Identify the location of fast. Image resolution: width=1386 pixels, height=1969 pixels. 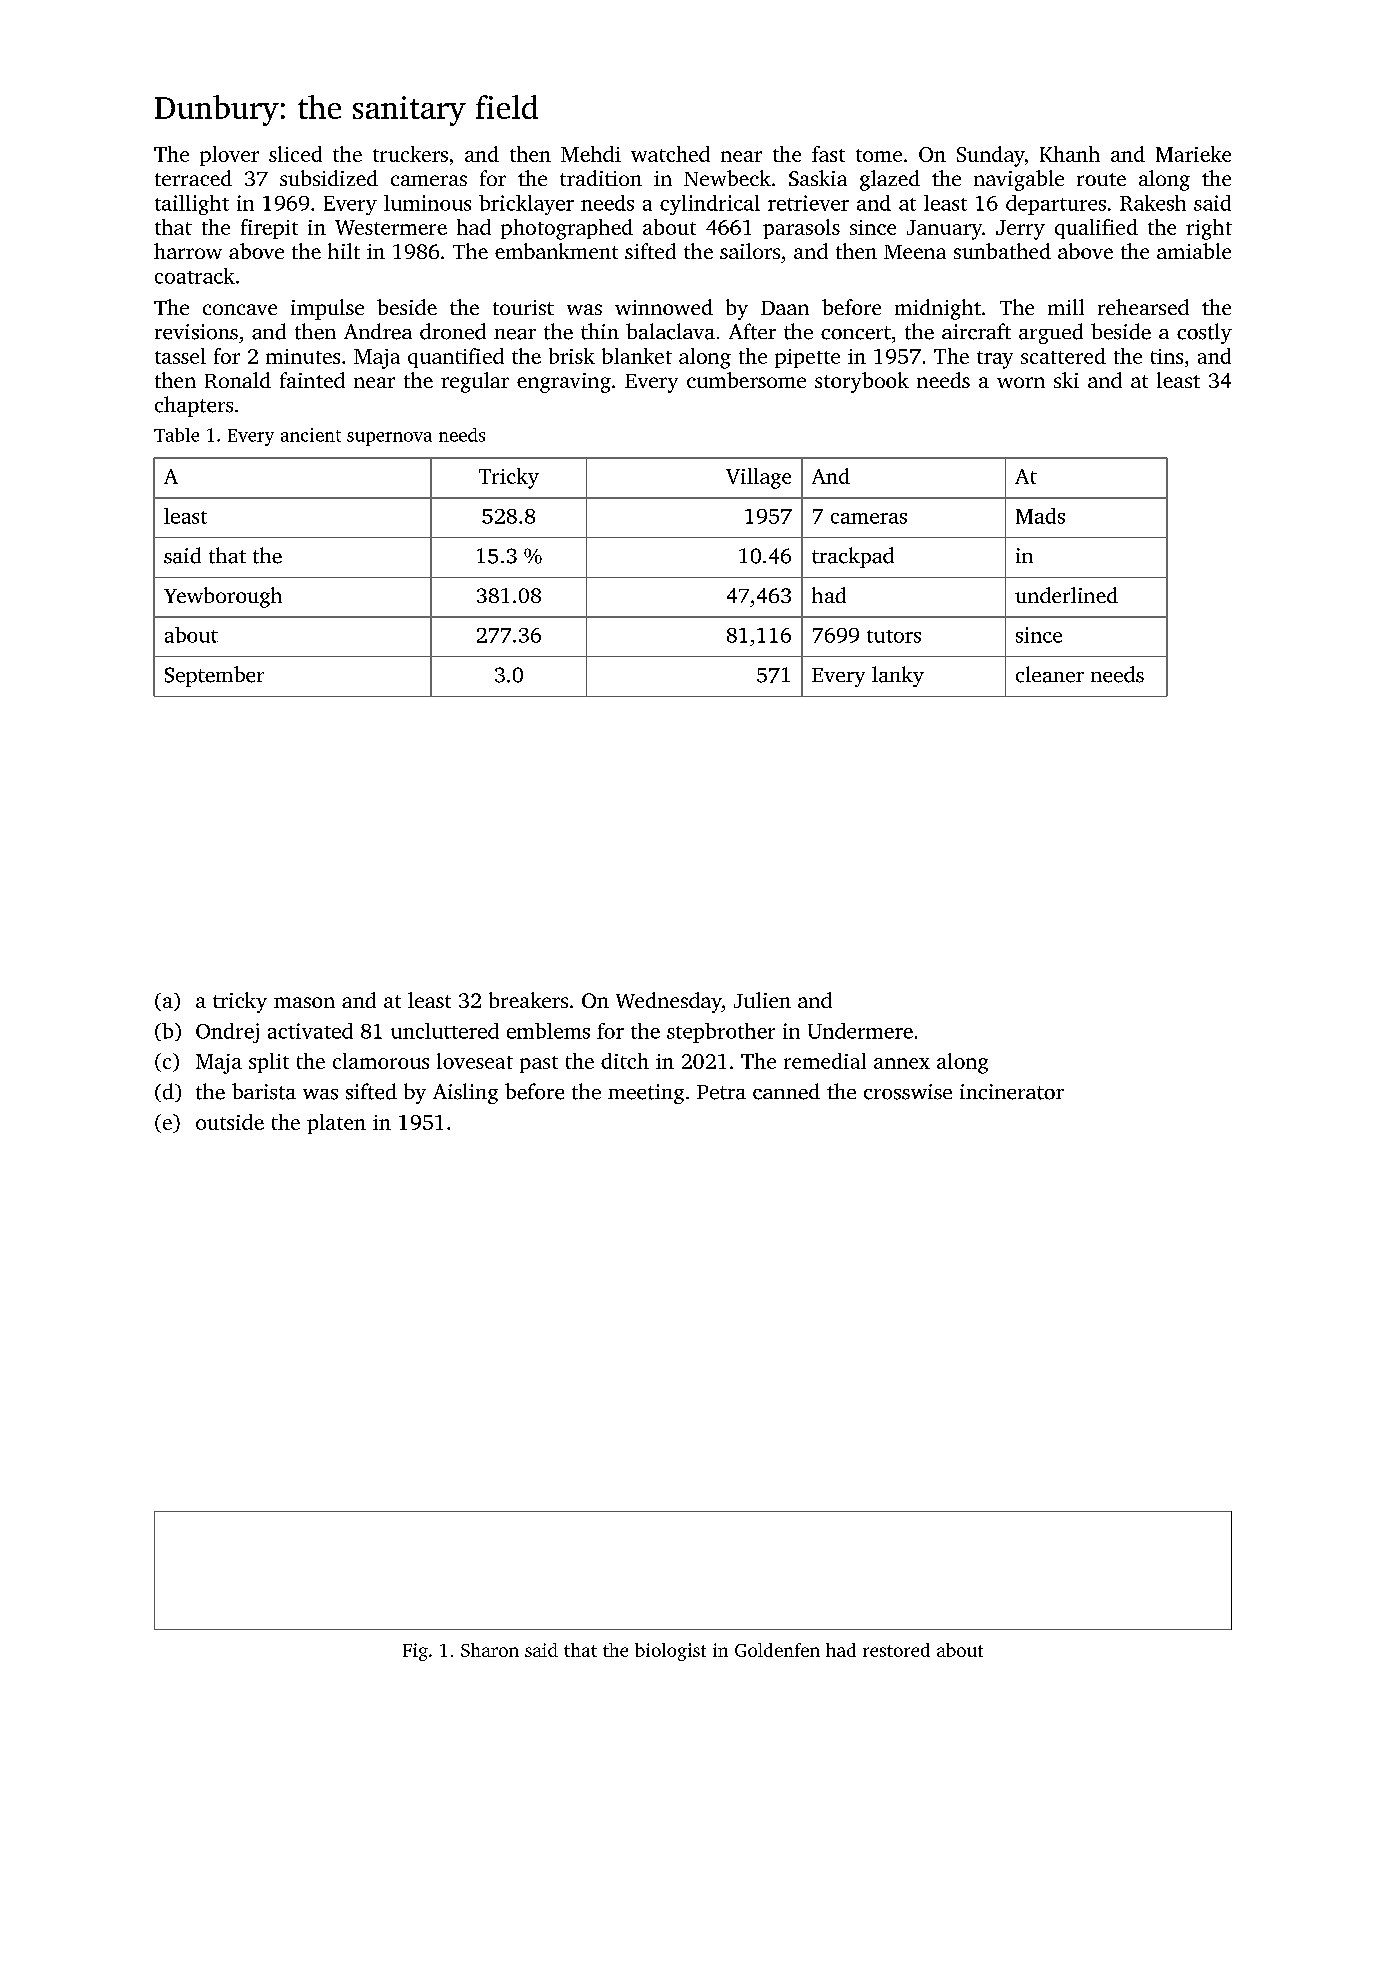
(828, 154).
